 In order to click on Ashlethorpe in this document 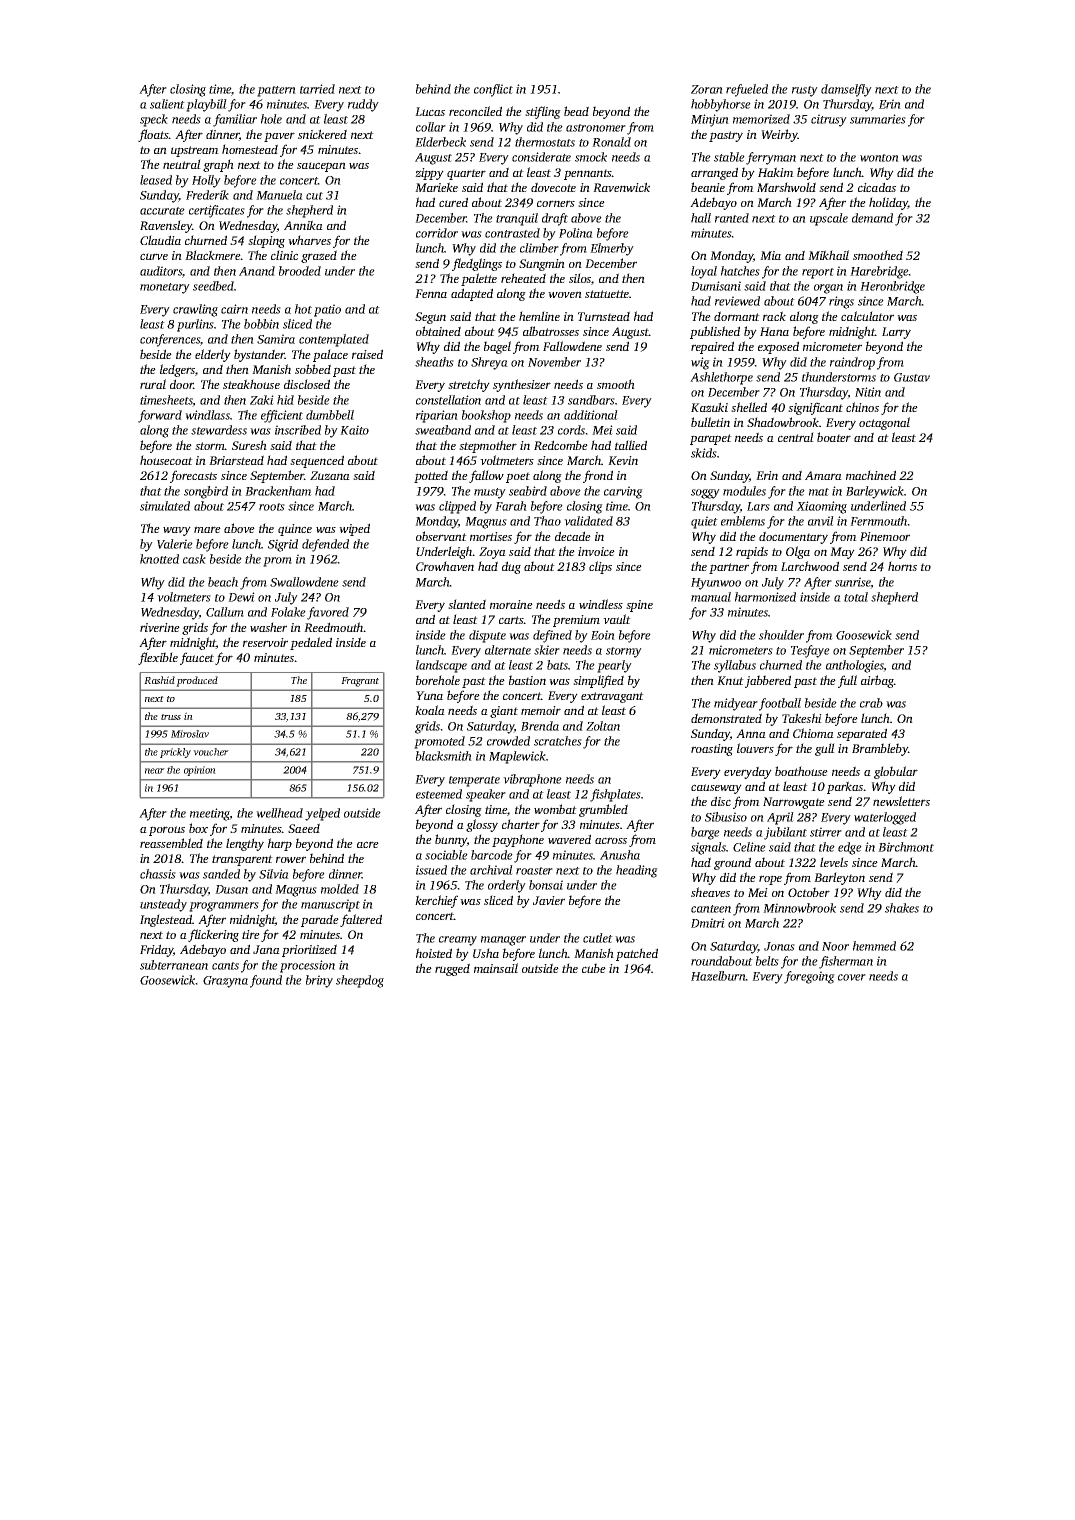, I will do `click(721, 378)`.
